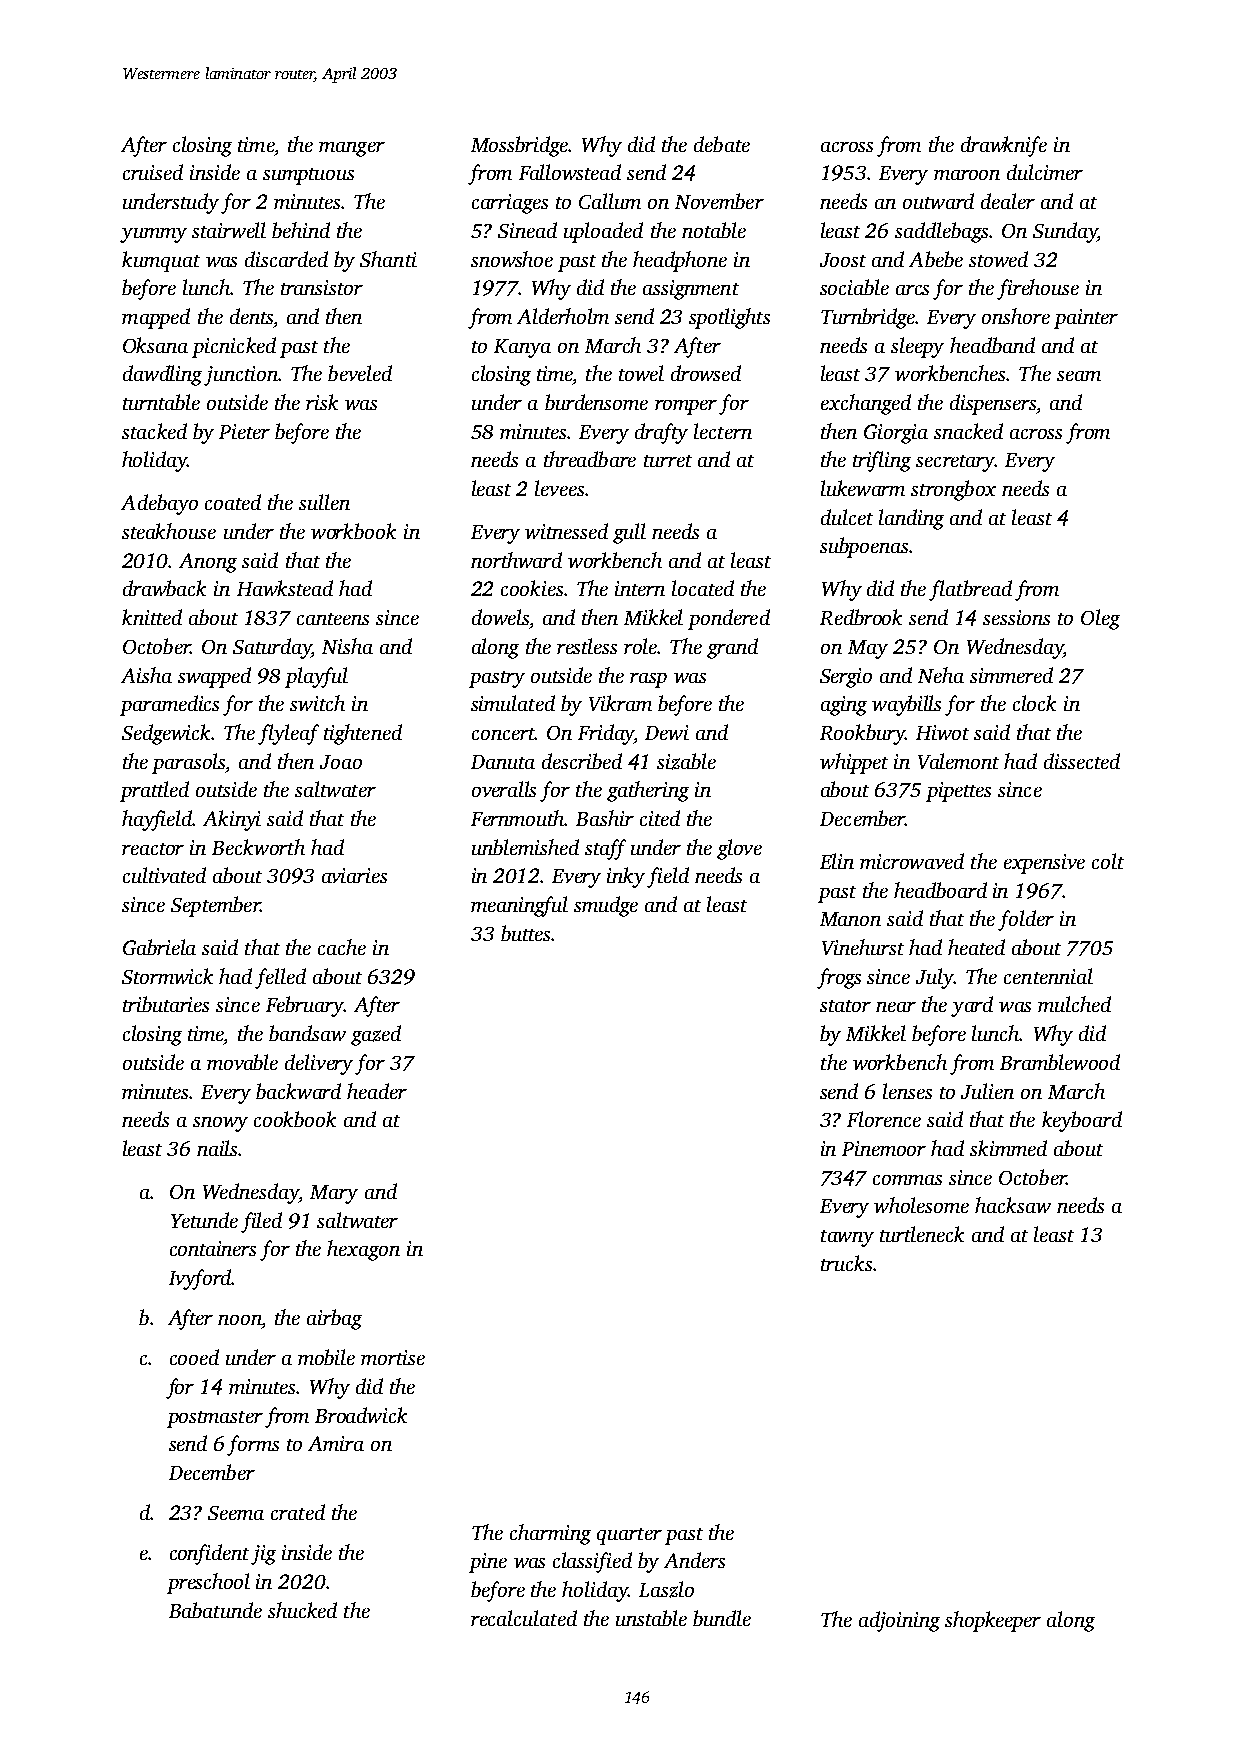  Describe the element at coordinates (215, 1419) in the screenshot. I see `postmaster` at that location.
